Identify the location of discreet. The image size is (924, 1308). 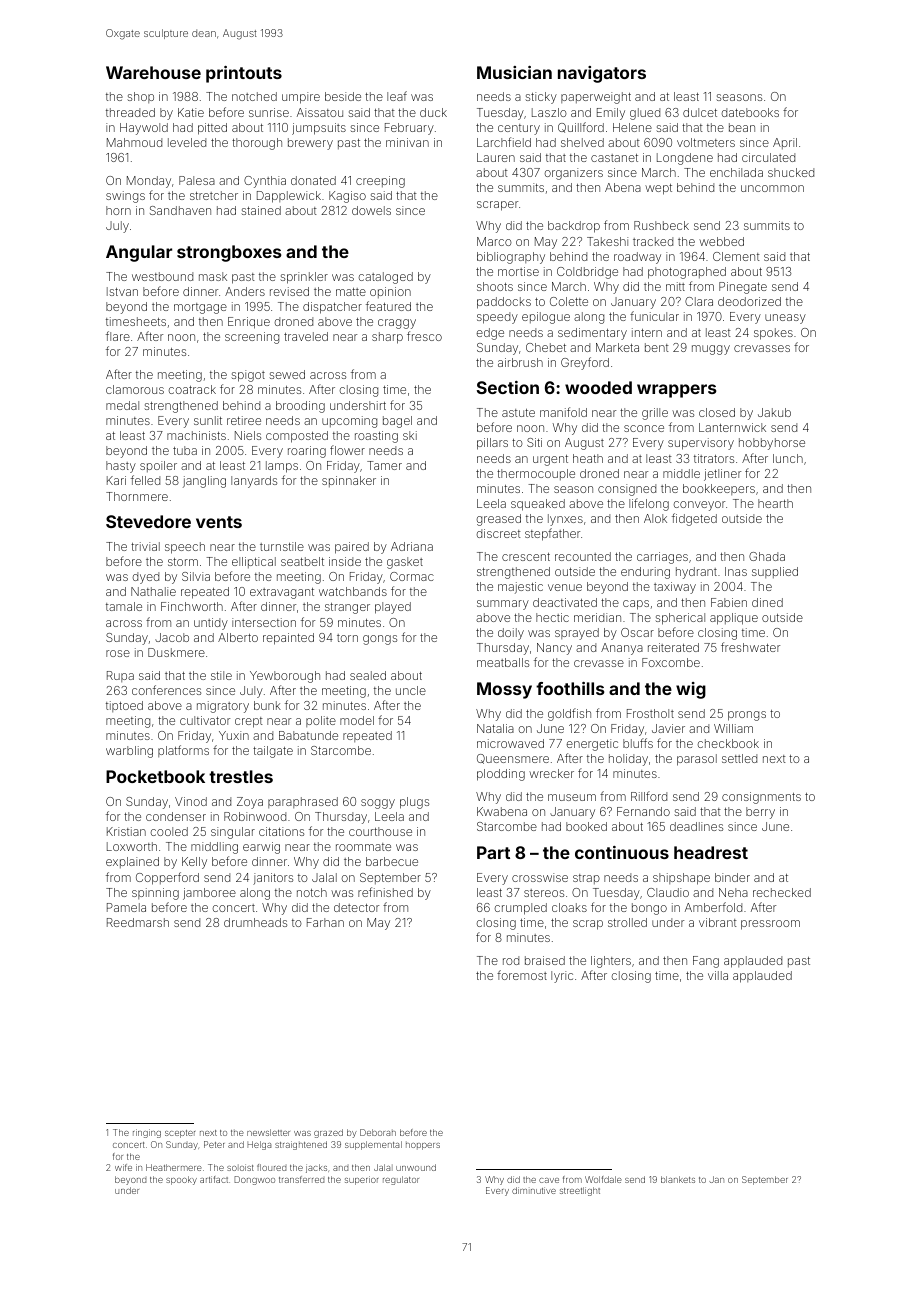
(498, 533).
